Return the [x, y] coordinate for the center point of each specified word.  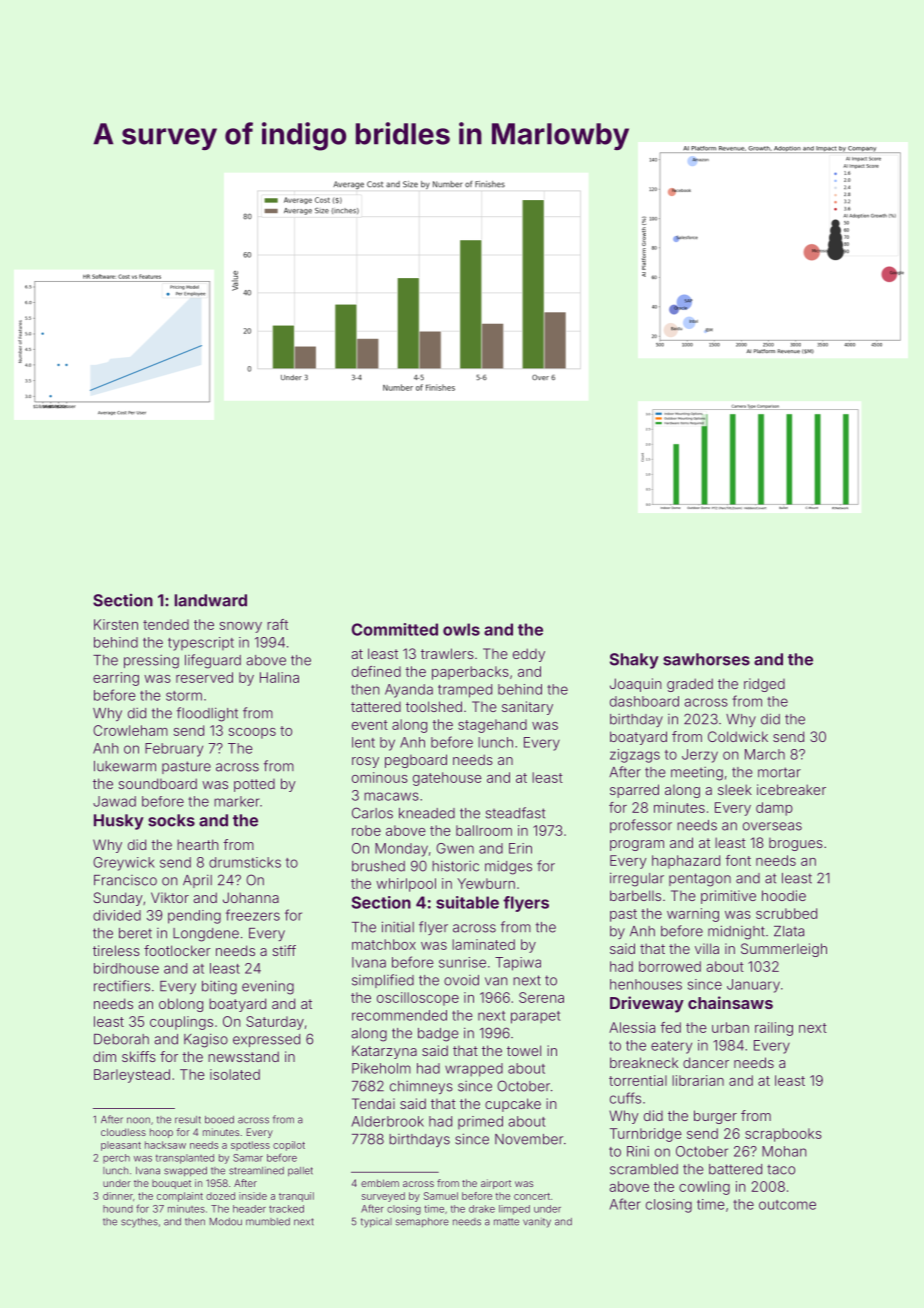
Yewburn [486, 883]
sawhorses [706, 659]
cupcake [513, 1105]
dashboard [644, 701]
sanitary [527, 708]
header [249, 1209]
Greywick [124, 864]
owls [461, 629]
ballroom [484, 830]
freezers [253, 915]
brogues [796, 844]
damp [774, 809]
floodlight [207, 714]
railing [774, 1029]
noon [138, 1120]
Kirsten [116, 624]
